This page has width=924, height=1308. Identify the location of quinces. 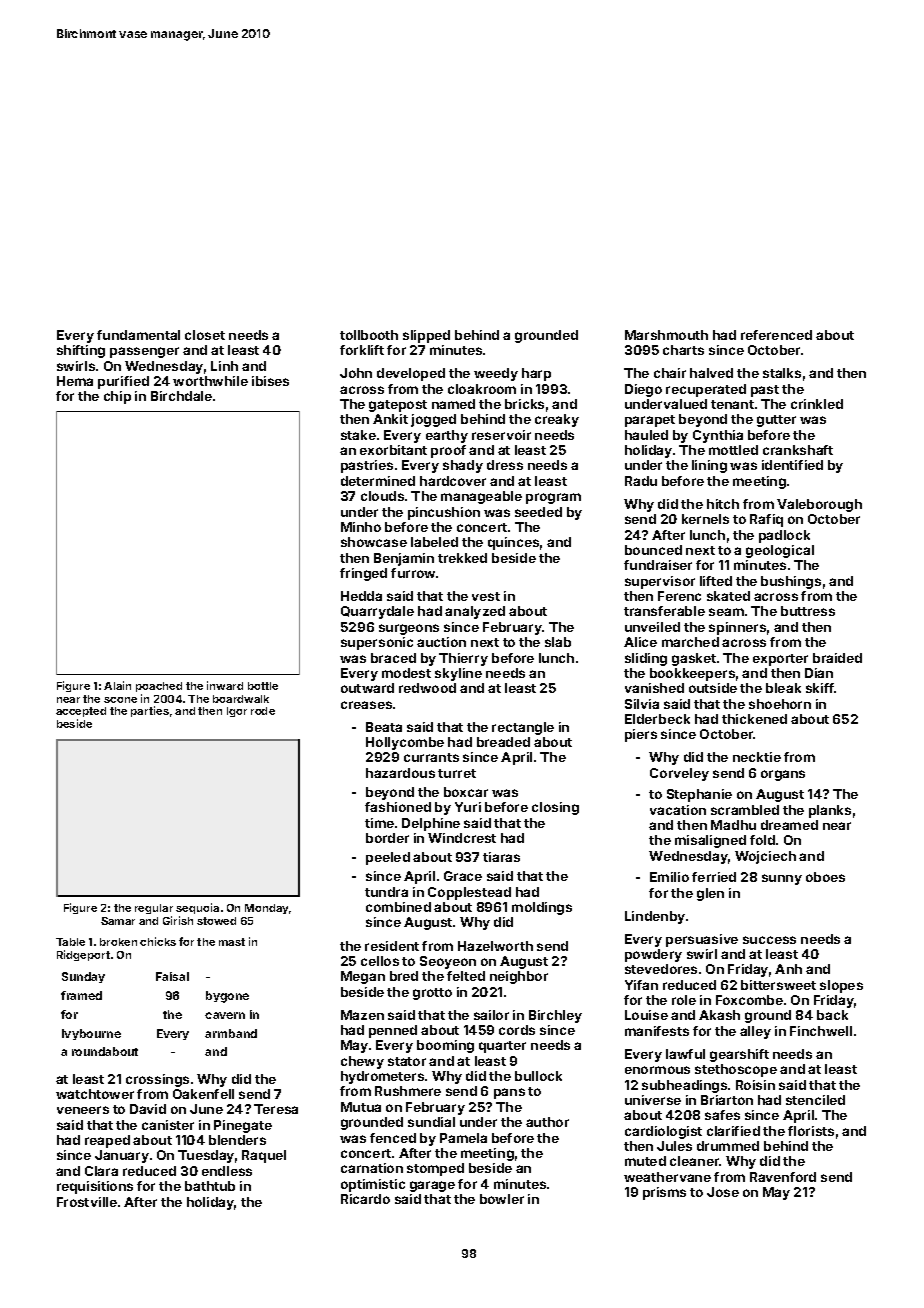
(513, 543).
